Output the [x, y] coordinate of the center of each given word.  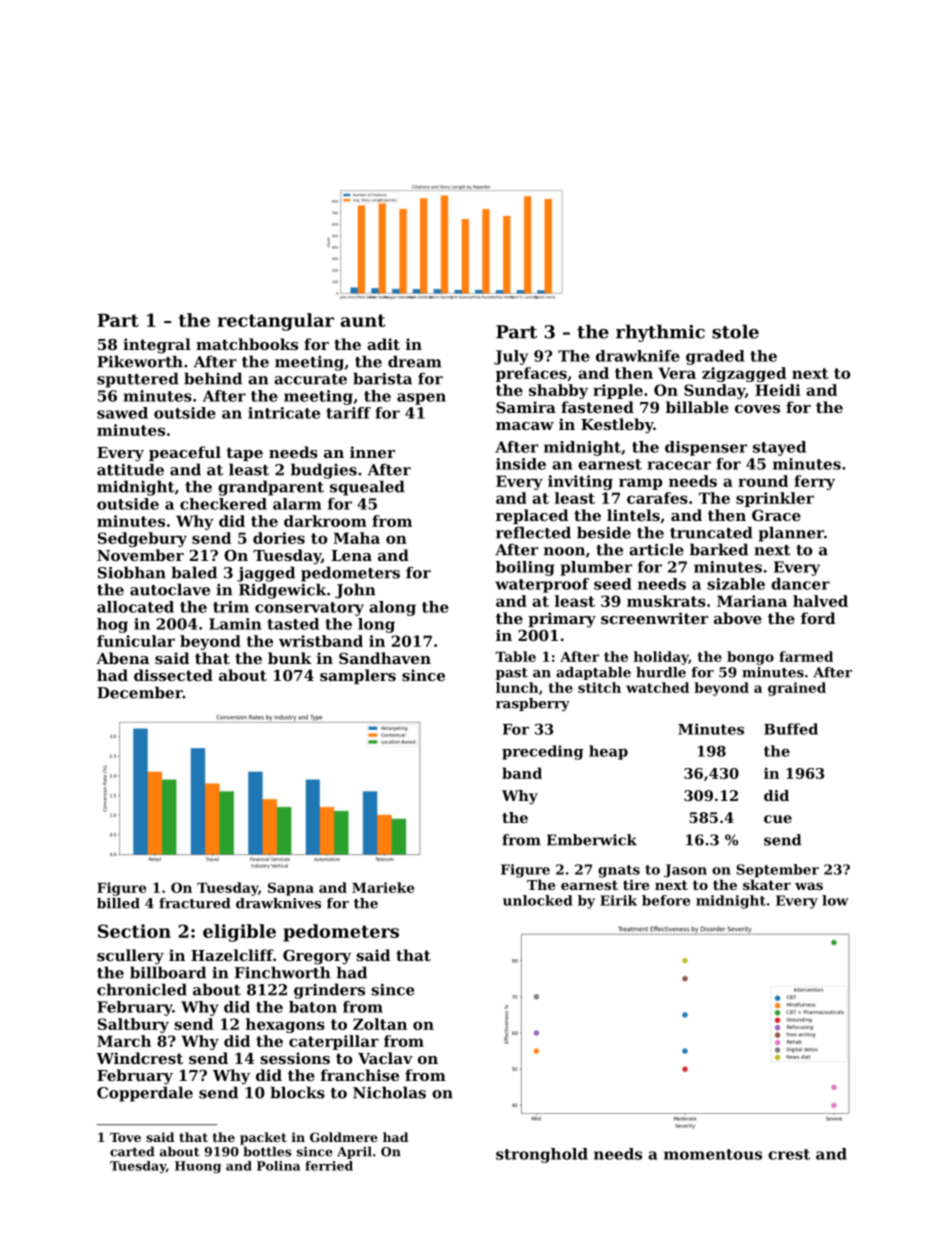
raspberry [533, 705]
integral [157, 346]
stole [735, 331]
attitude [130, 469]
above [738, 618]
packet [263, 1138]
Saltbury [133, 1025]
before [666, 900]
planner [791, 534]
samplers [358, 676]
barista [382, 378]
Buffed [791, 729]
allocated [135, 607]
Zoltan [380, 1024]
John [355, 591]
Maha [356, 538]
